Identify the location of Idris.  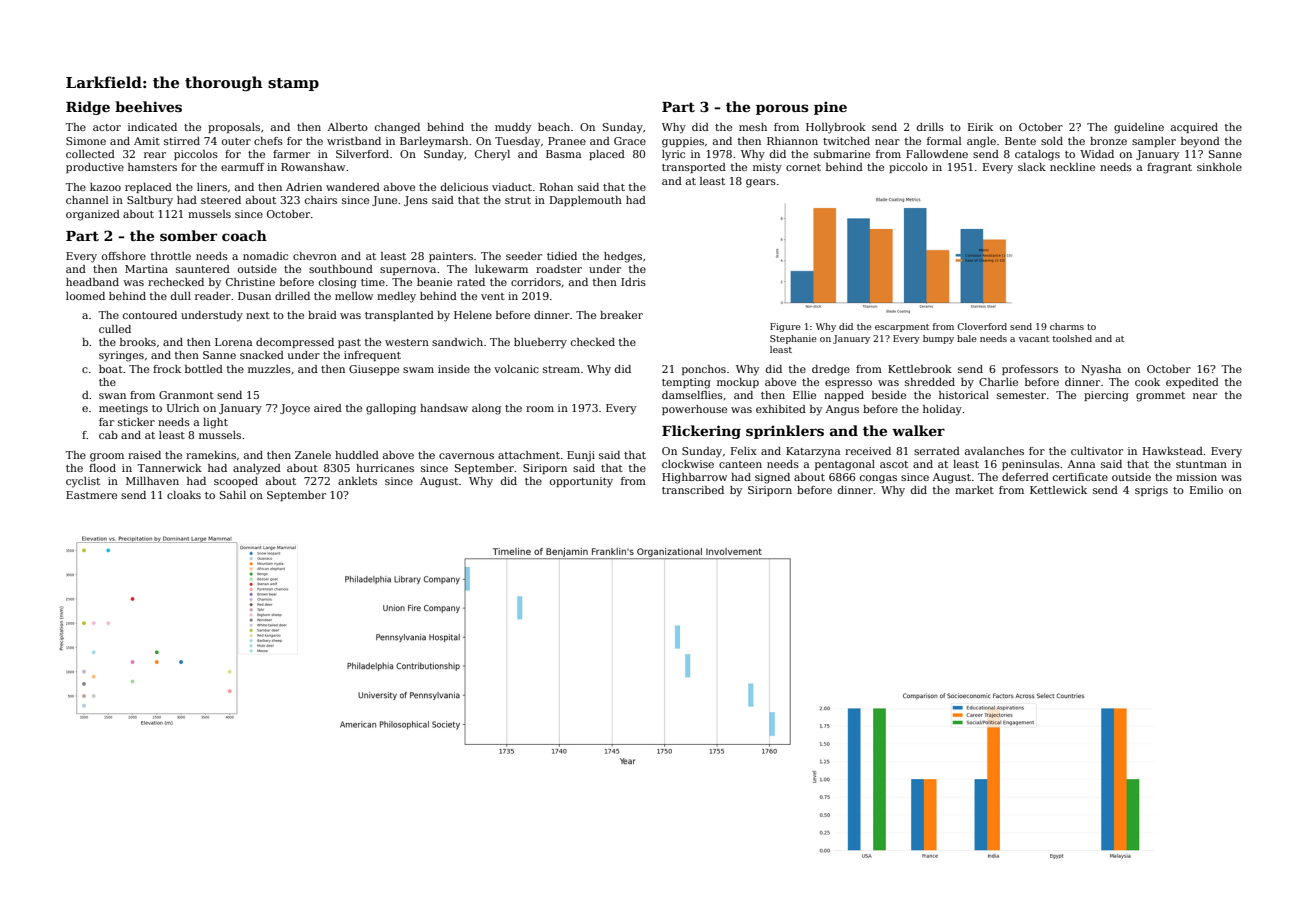
(633, 282).
